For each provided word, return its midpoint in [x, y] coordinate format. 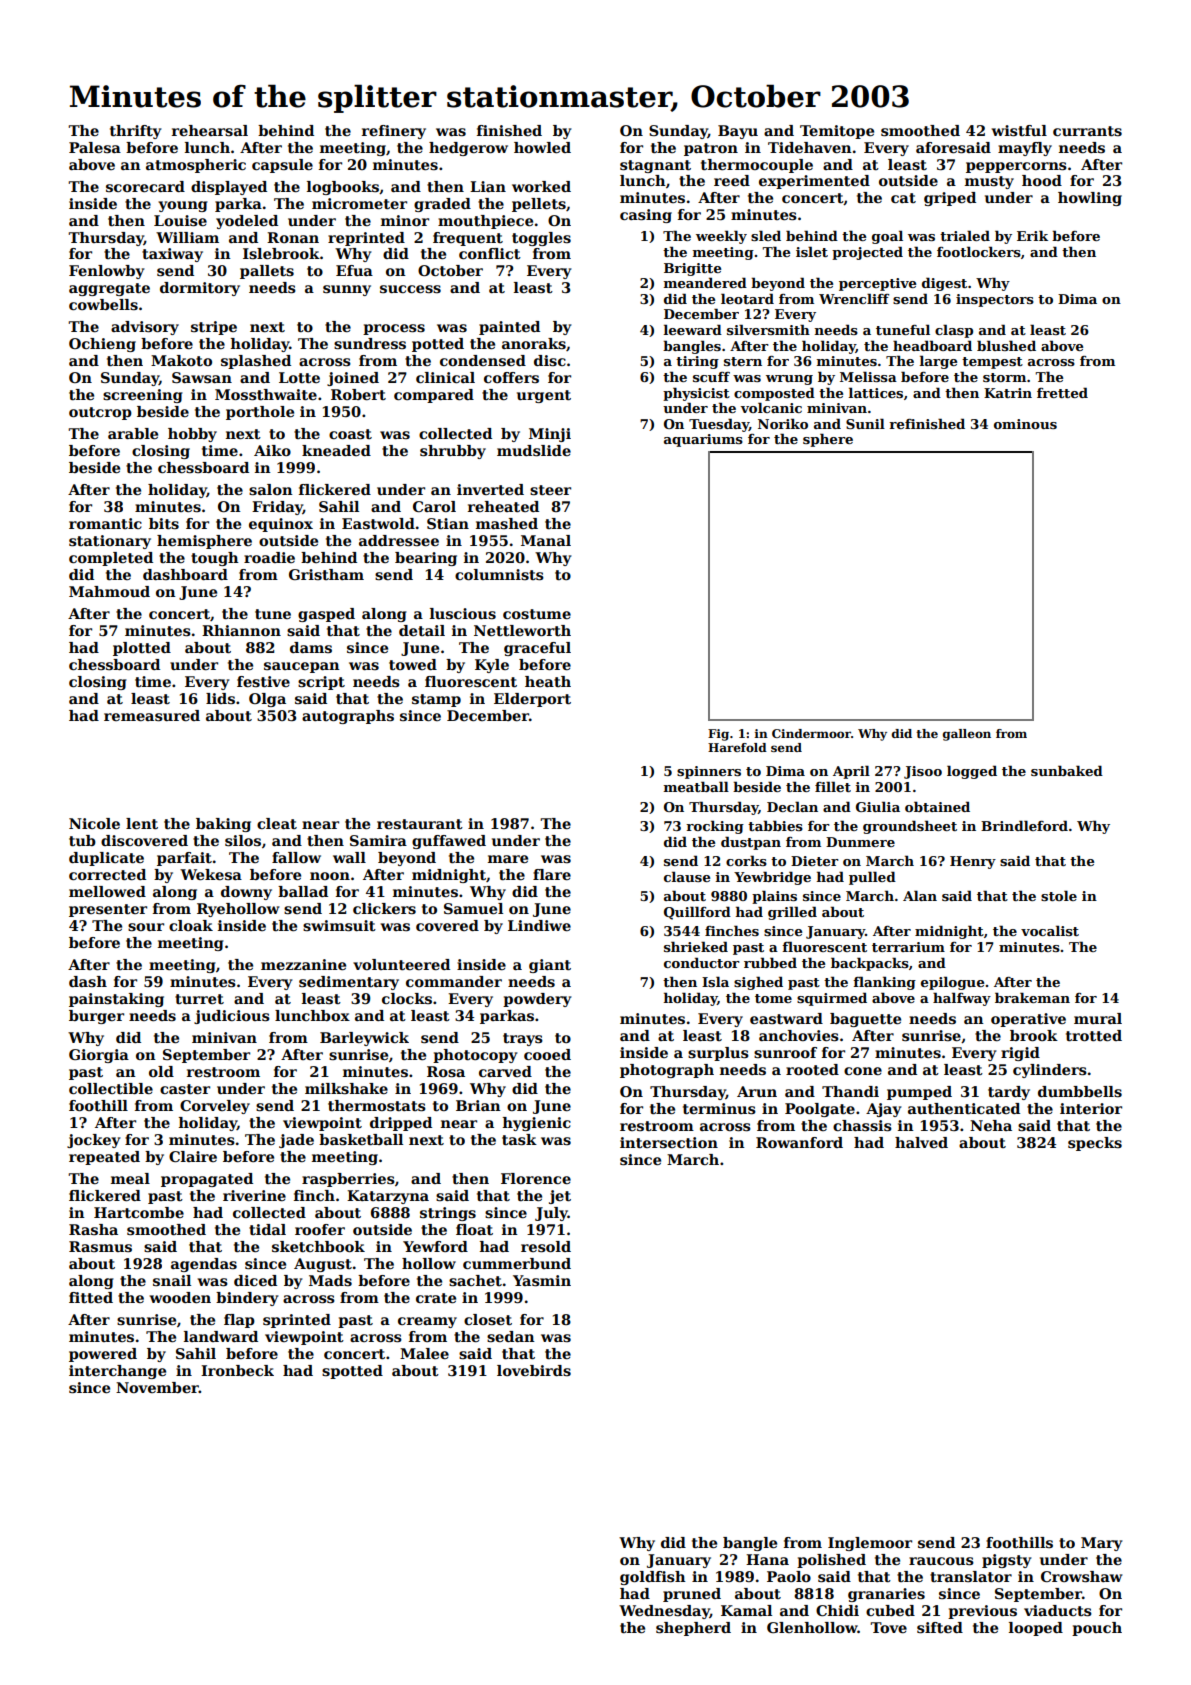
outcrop [100, 413]
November [157, 1387]
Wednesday [664, 1612]
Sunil [865, 423]
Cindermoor [811, 733]
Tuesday [719, 425]
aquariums [703, 440]
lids [220, 698]
